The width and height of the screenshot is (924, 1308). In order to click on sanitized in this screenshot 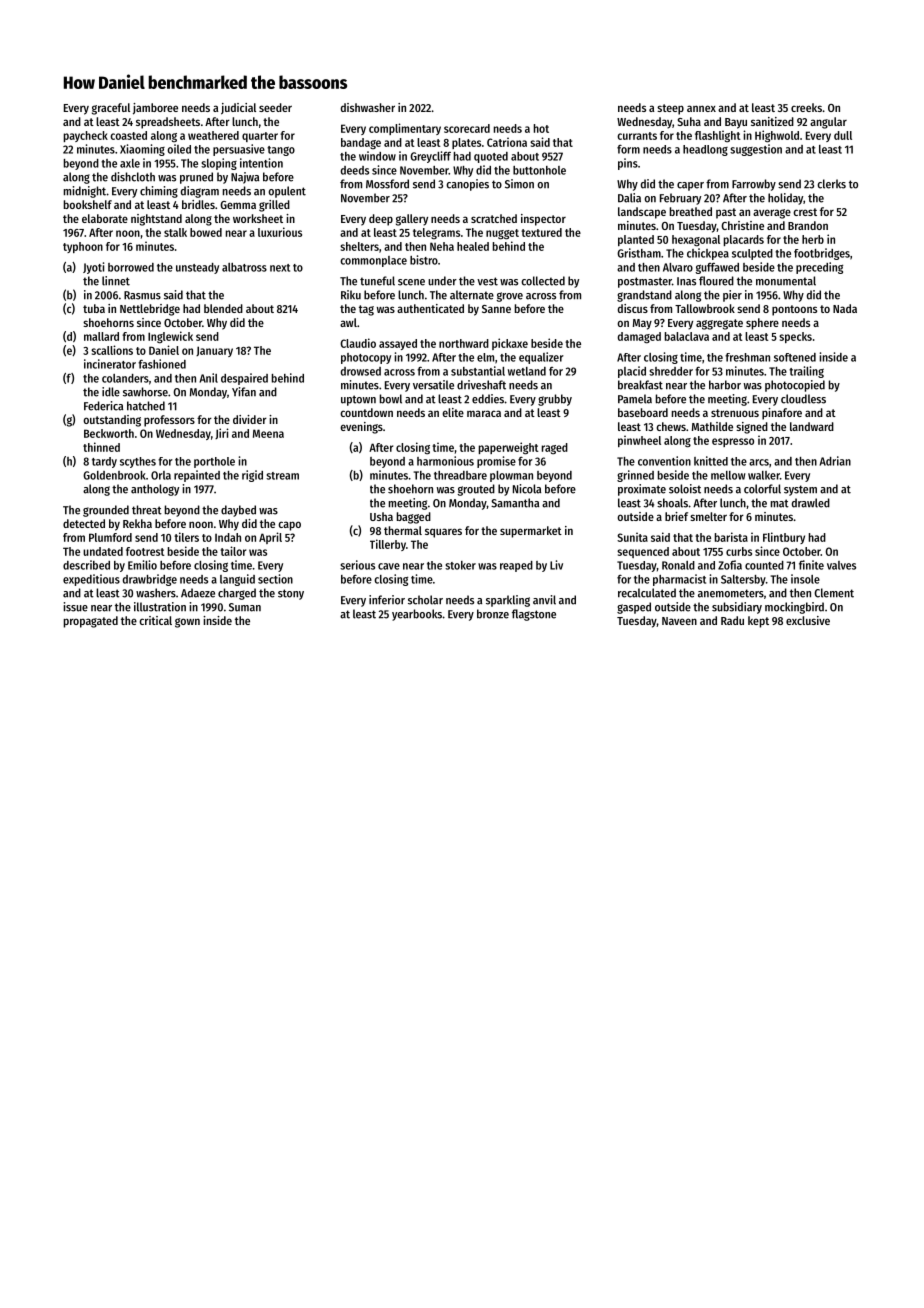, I will do `click(772, 121)`.
